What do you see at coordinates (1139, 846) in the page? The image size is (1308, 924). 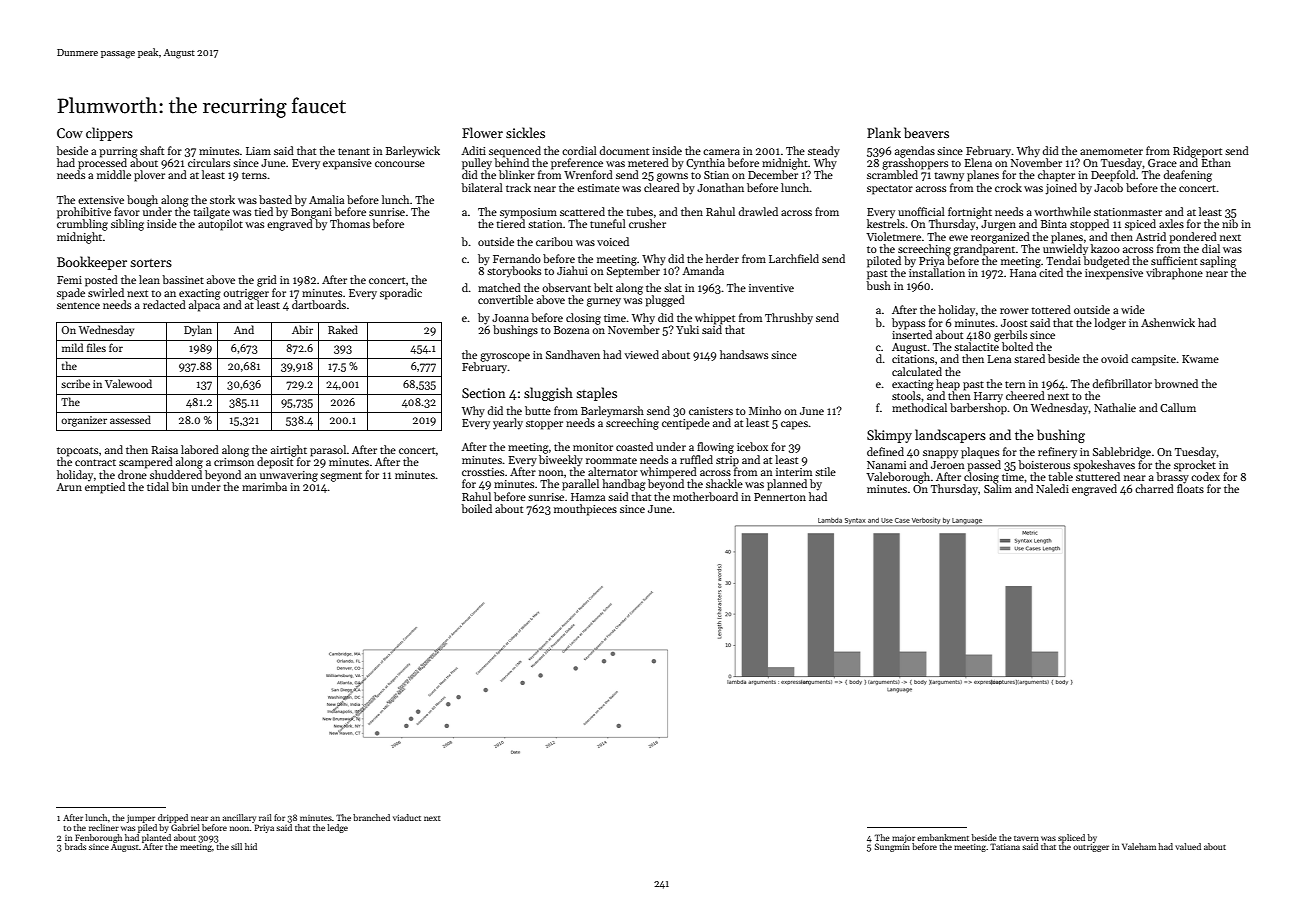 I see `Valeham` at bounding box center [1139, 846].
